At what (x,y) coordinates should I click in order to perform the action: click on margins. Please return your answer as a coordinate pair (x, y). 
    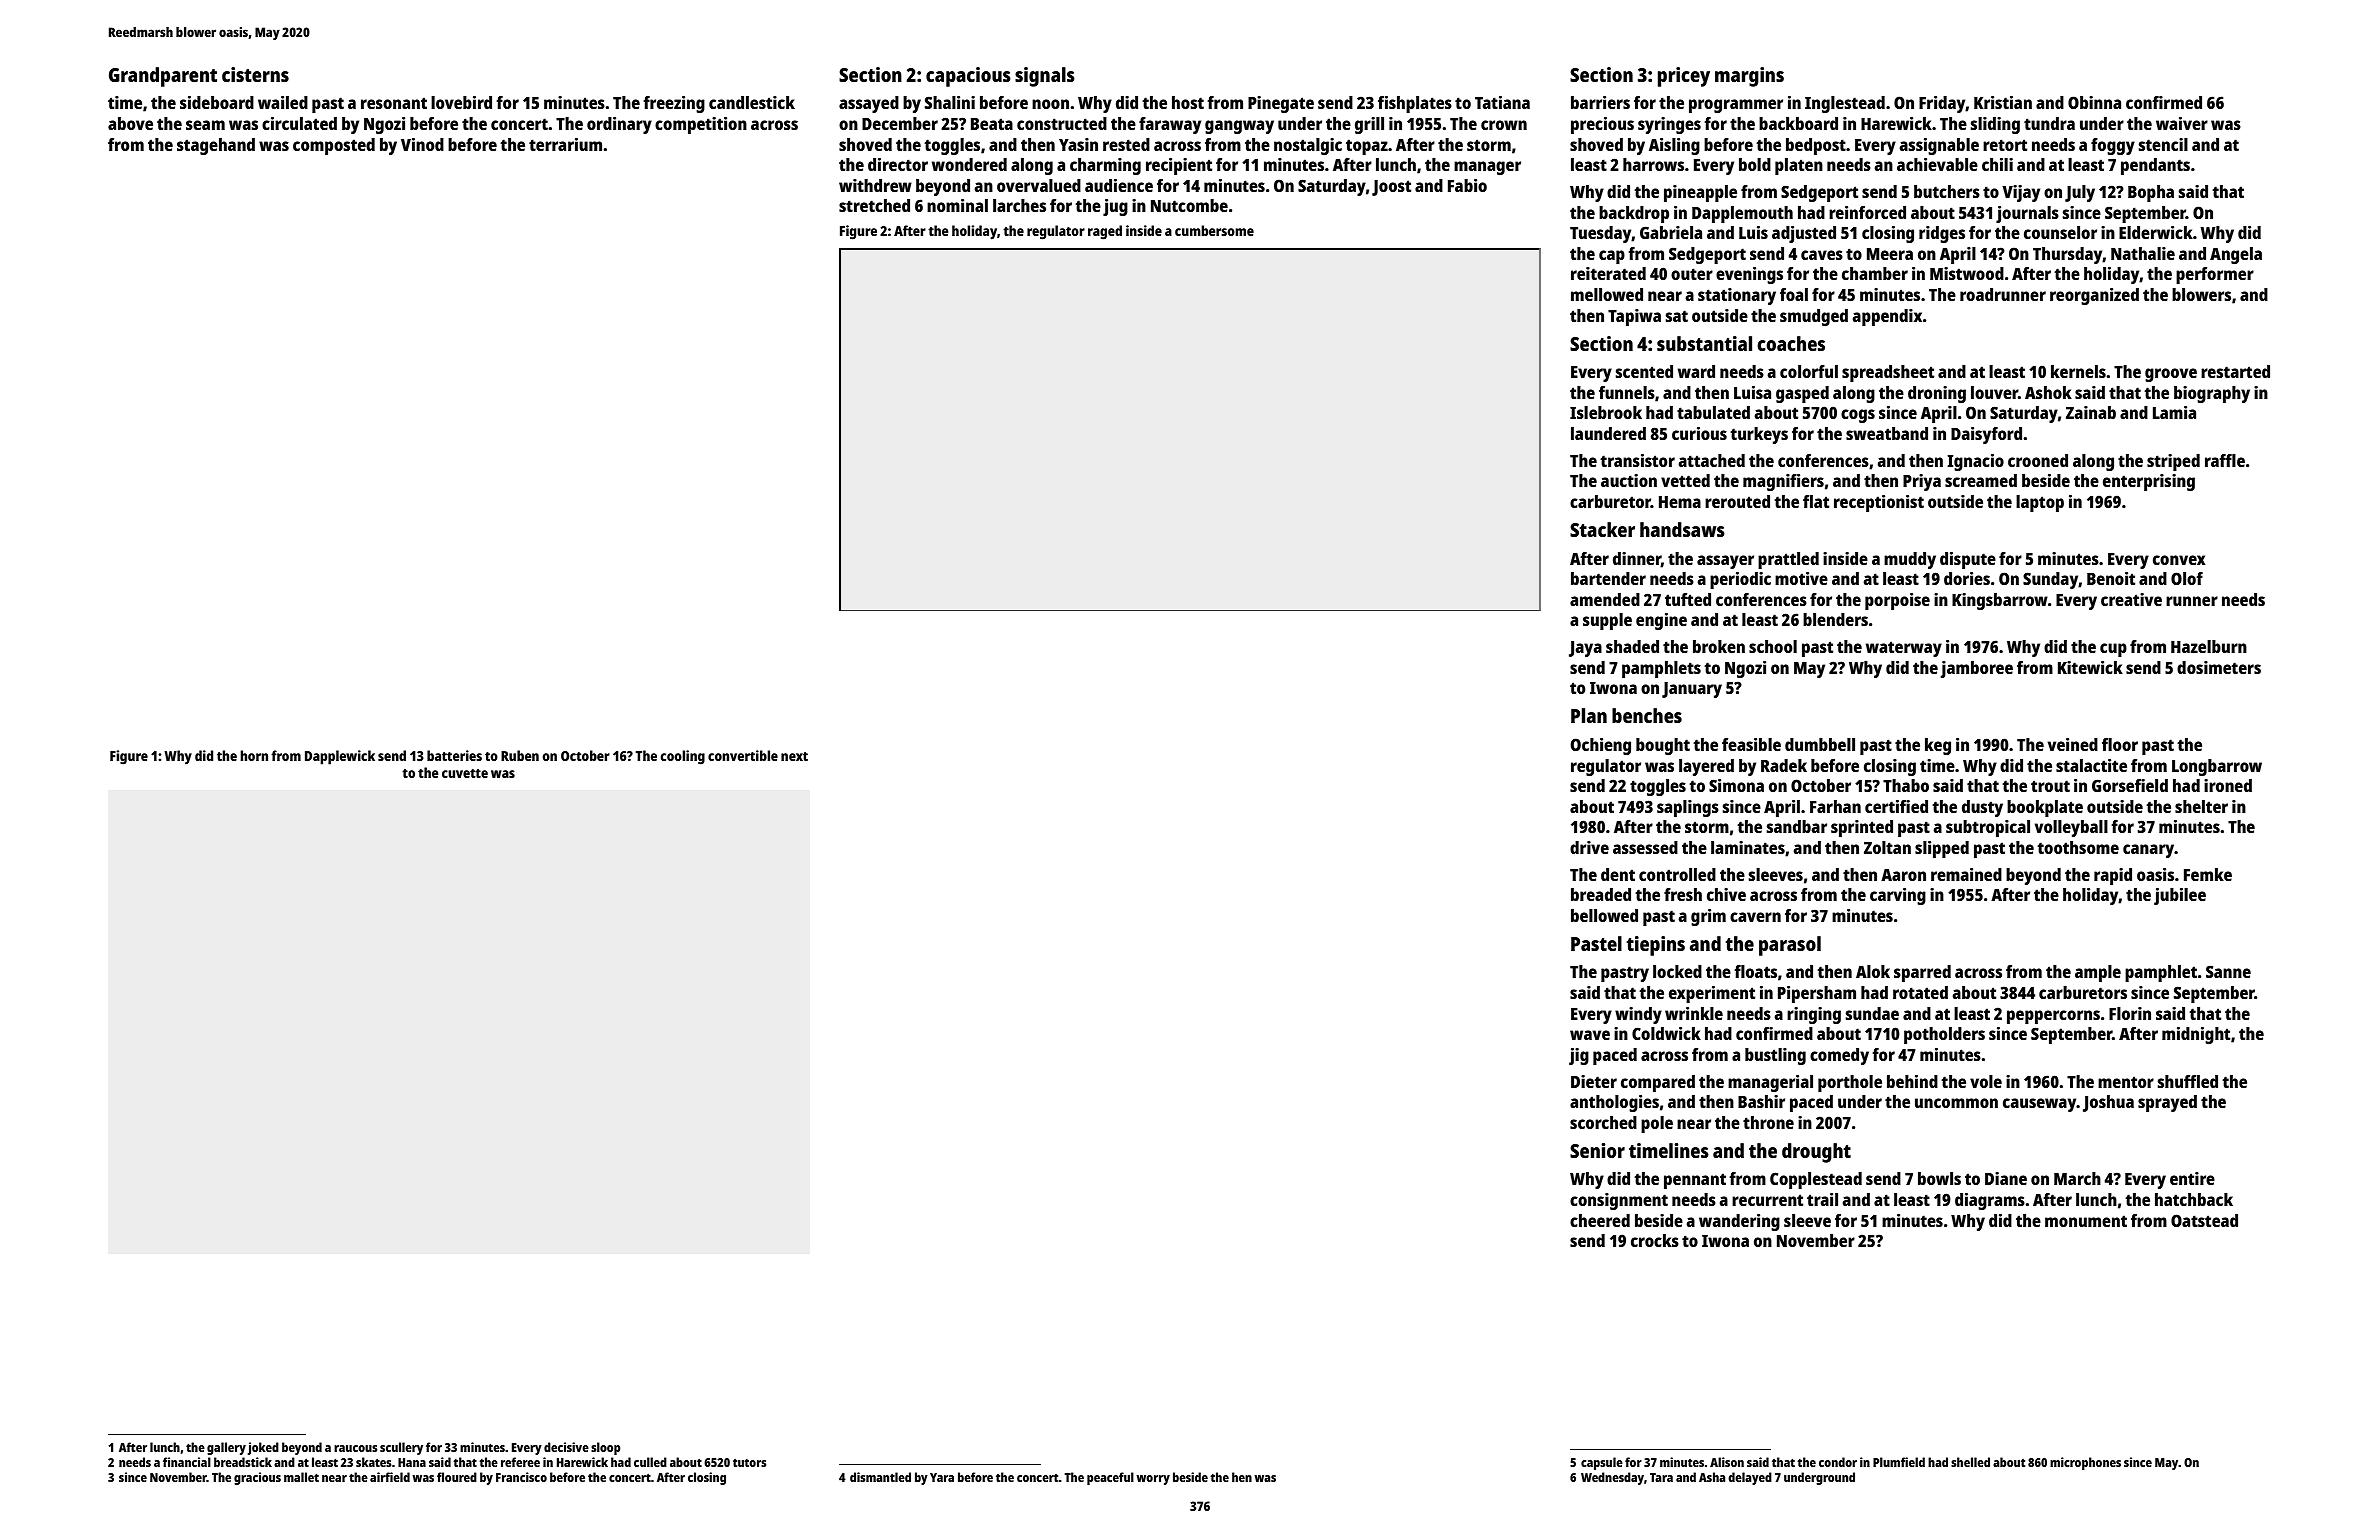
    Looking at the image, I should click on (1749, 77).
